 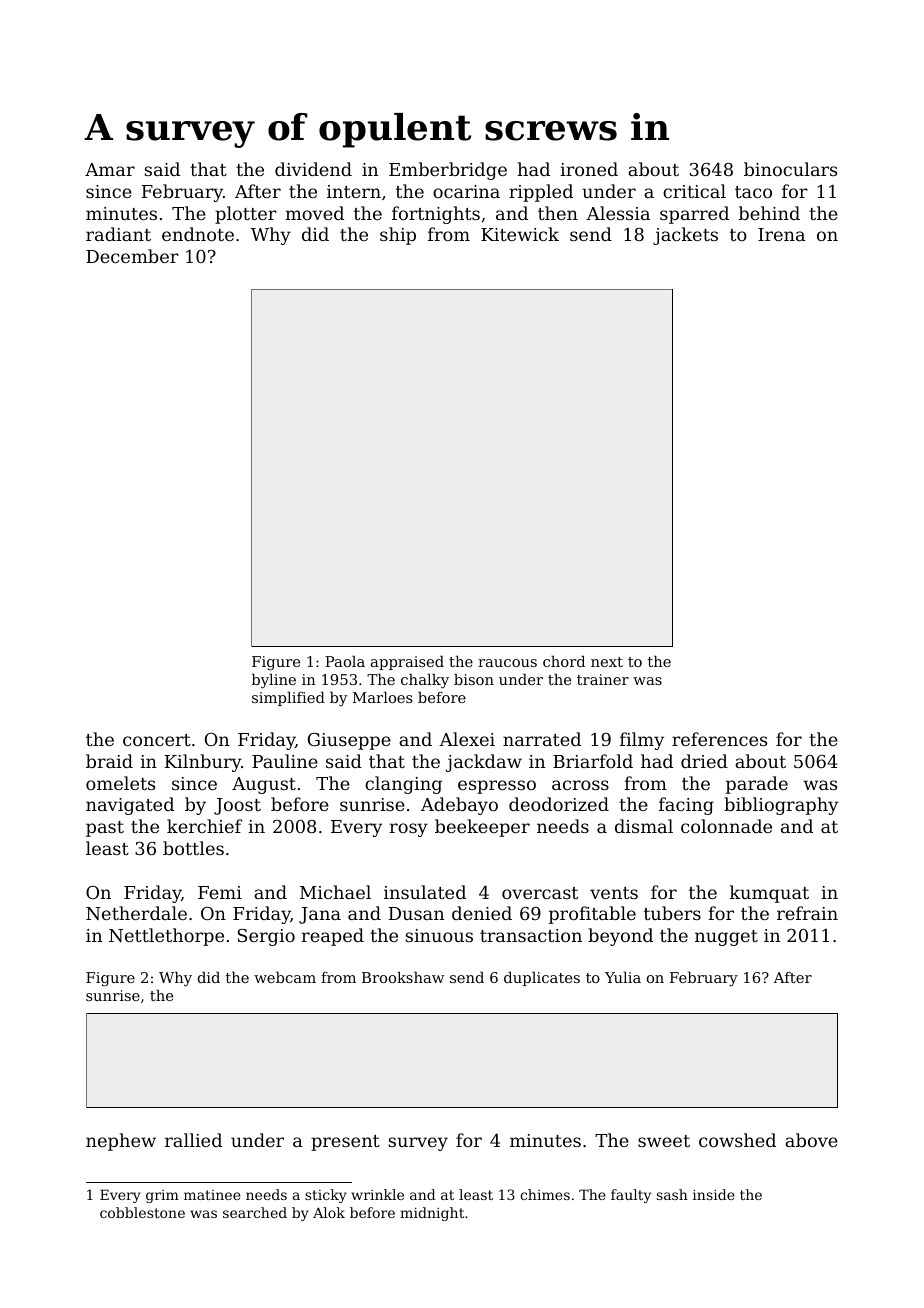 What do you see at coordinates (685, 236) in the document?
I see `jackets` at bounding box center [685, 236].
